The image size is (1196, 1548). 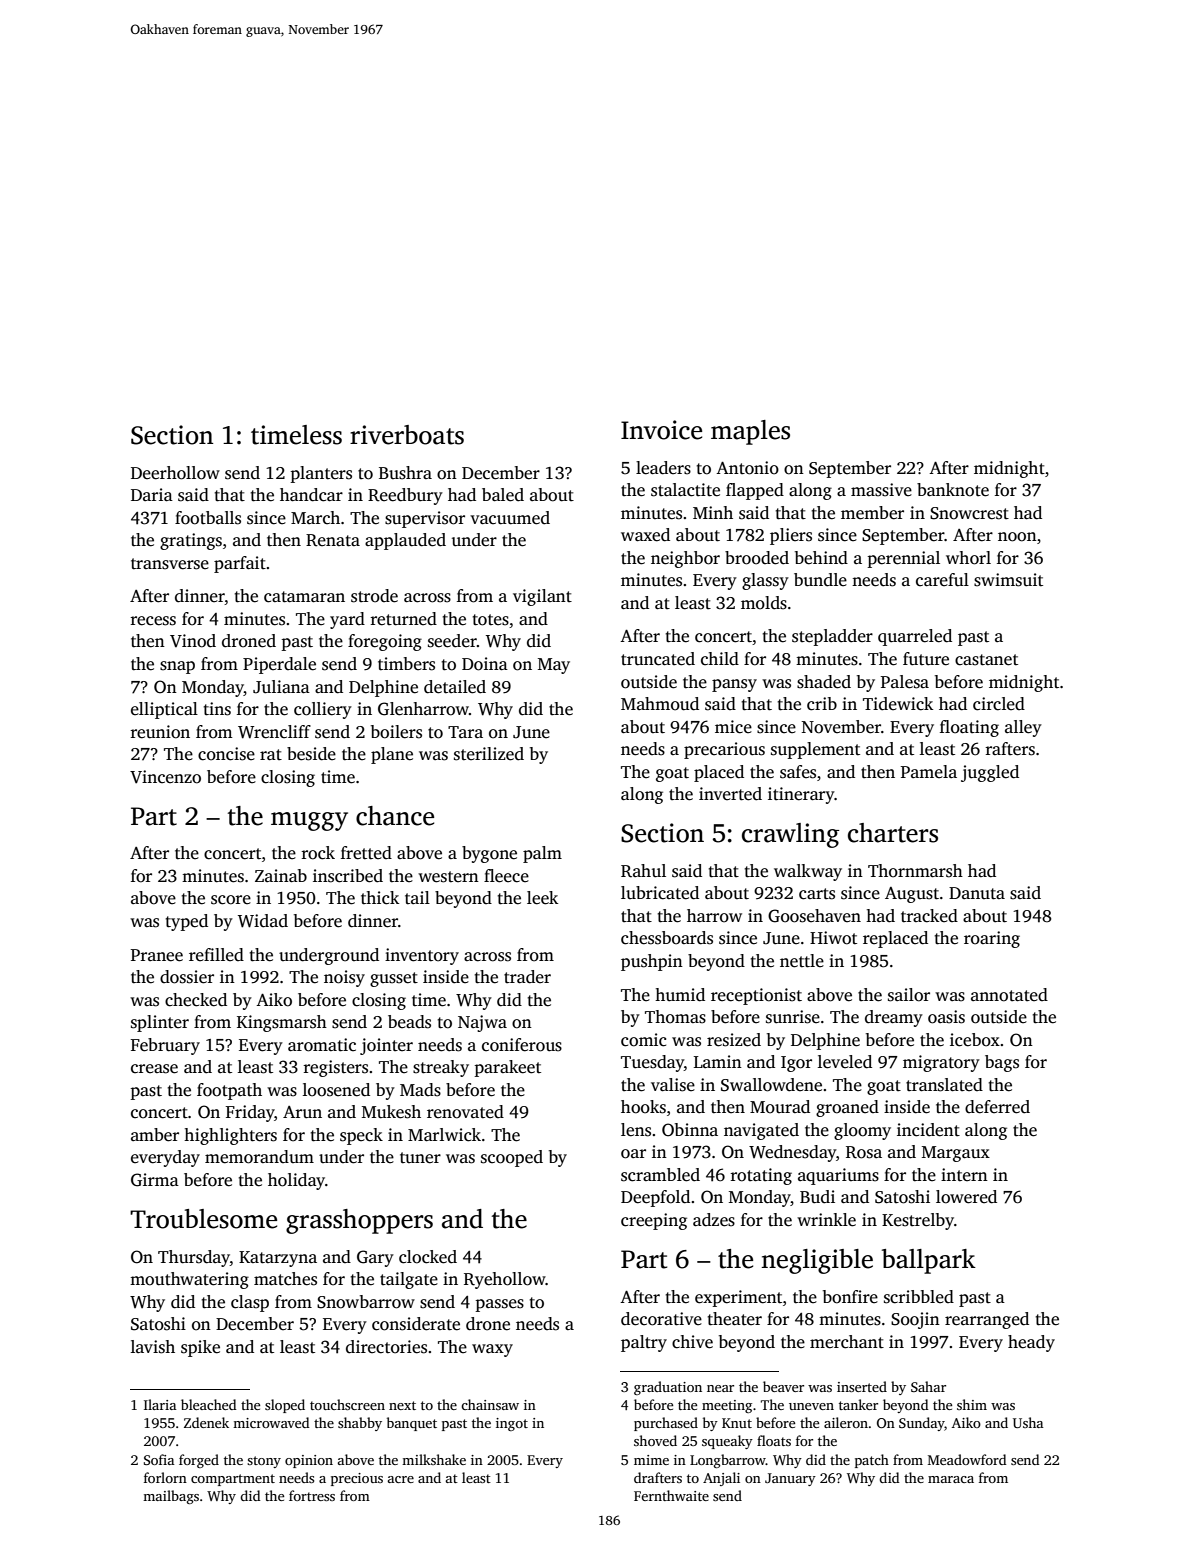 What do you see at coordinates (872, 513) in the page?
I see `member` at bounding box center [872, 513].
